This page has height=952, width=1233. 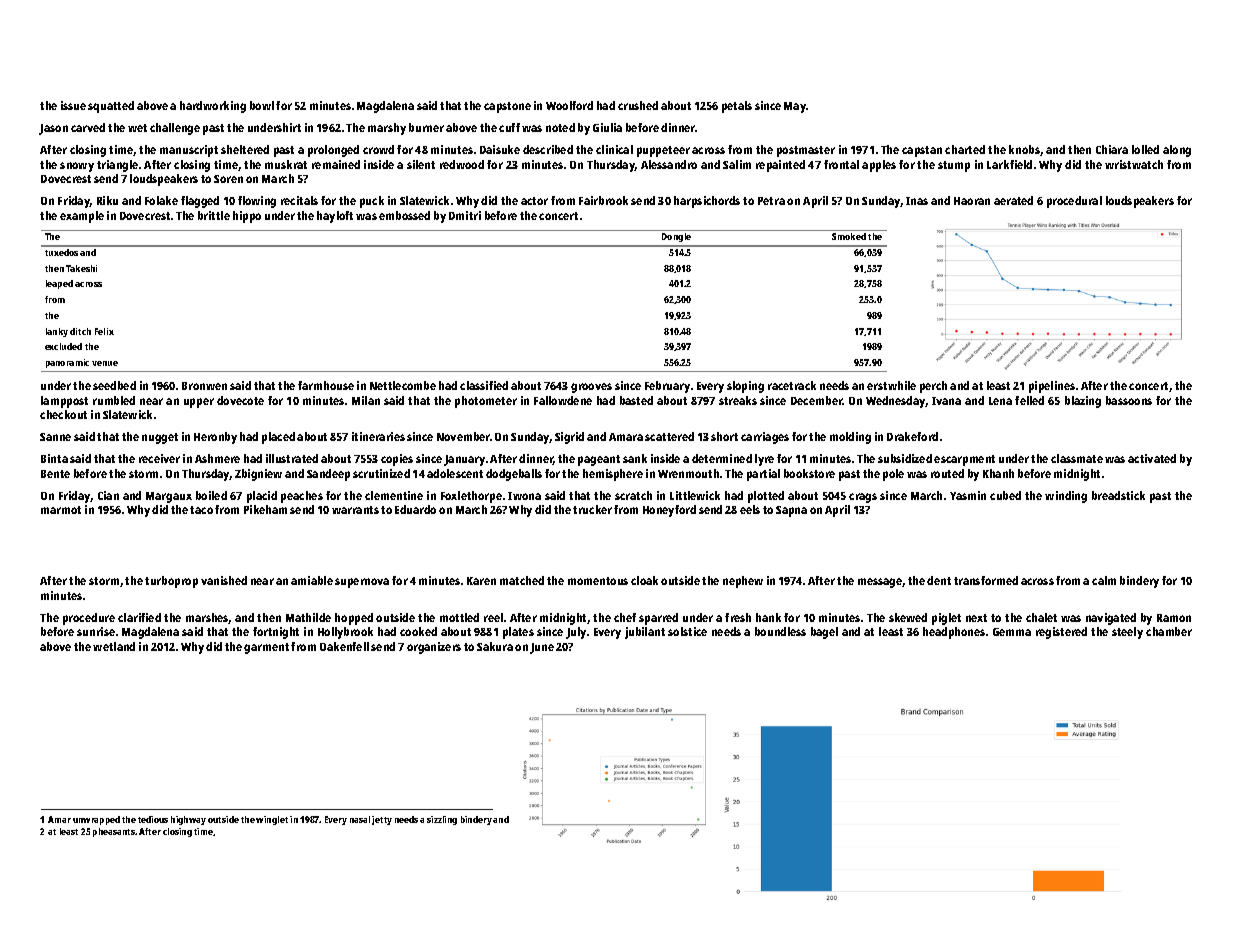 What do you see at coordinates (153, 819) in the page?
I see `tedious` at bounding box center [153, 819].
